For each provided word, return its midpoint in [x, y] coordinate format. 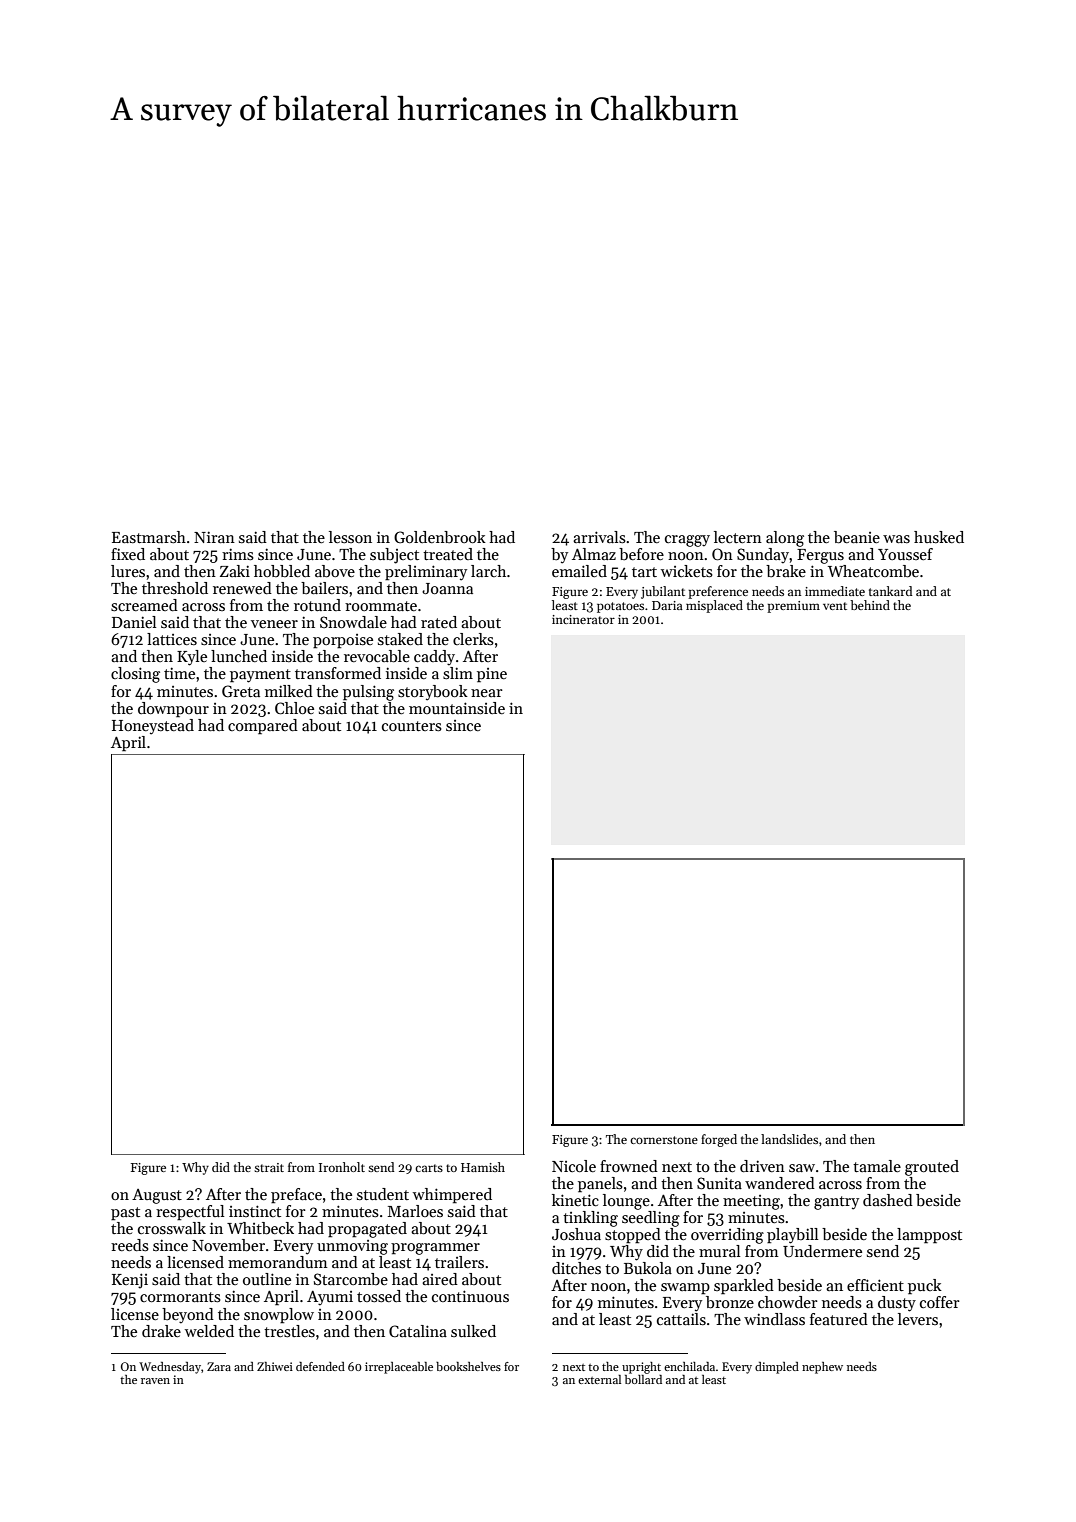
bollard [643, 1379]
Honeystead [153, 727]
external [599, 1379]
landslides [789, 1139]
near [487, 693]
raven [155, 1381]
